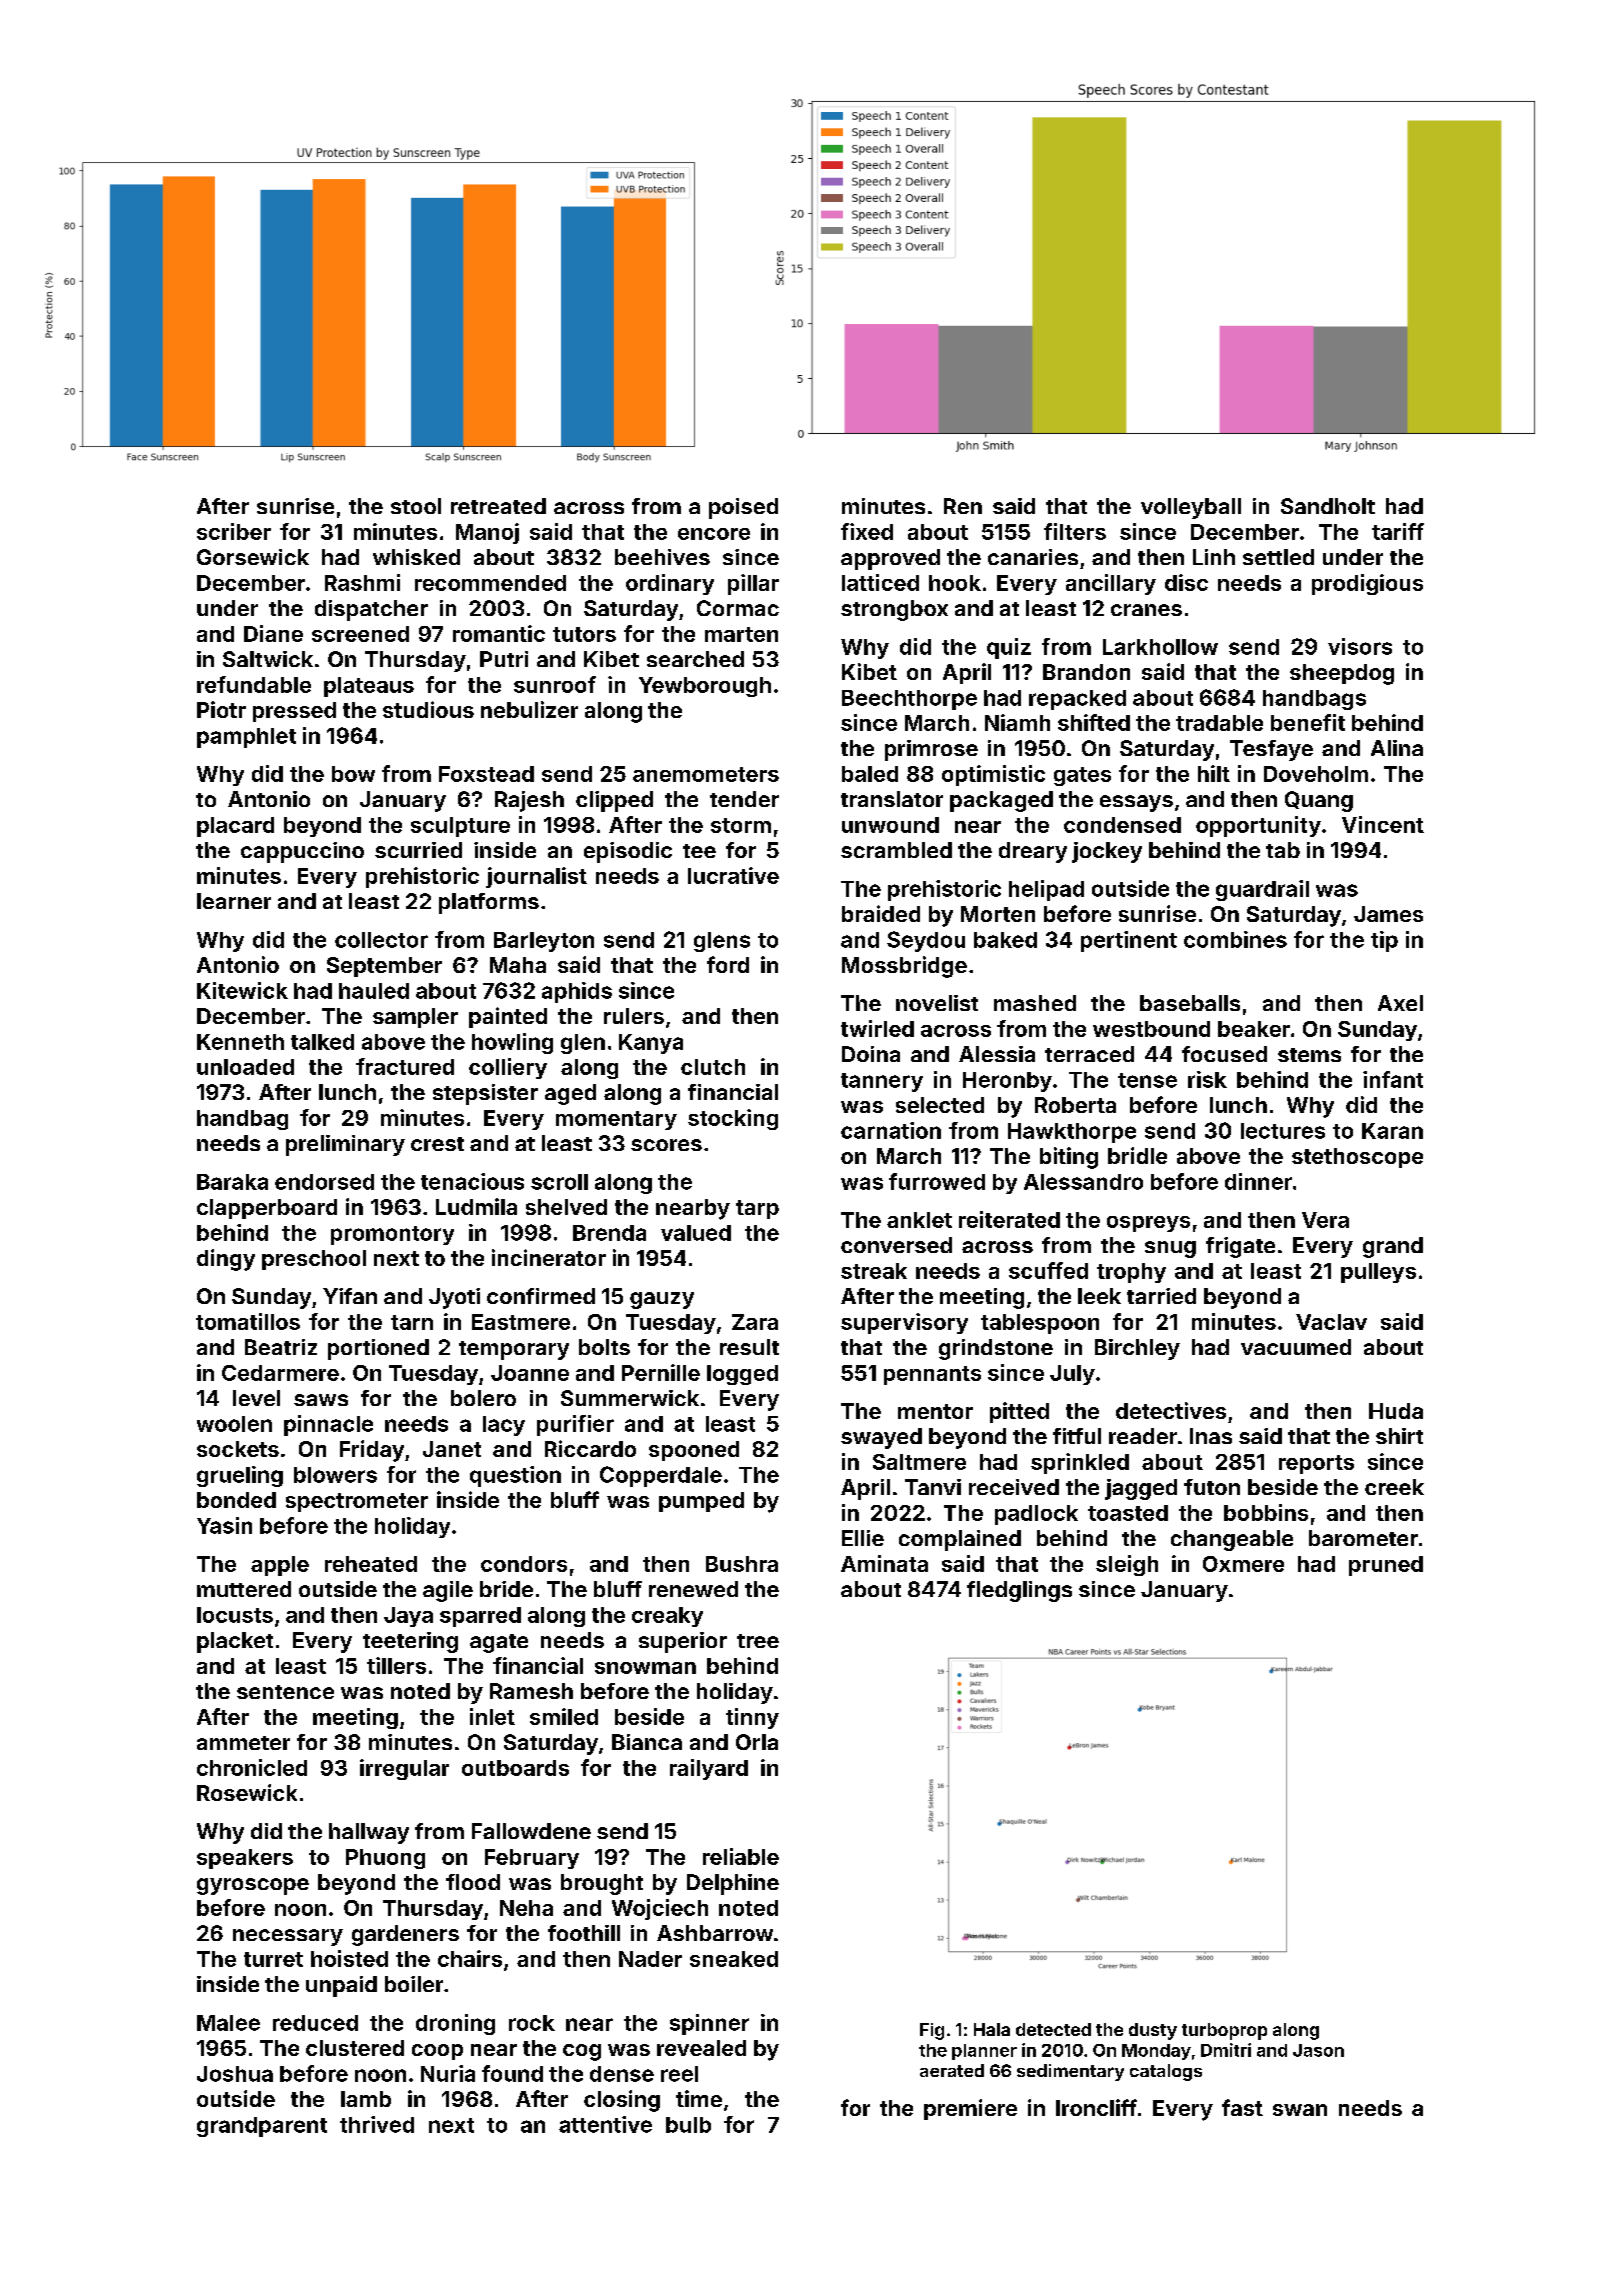 Image resolution: width=1620 pixels, height=2292 pixels. What do you see at coordinates (377, 2124) in the document?
I see `thrived` at bounding box center [377, 2124].
